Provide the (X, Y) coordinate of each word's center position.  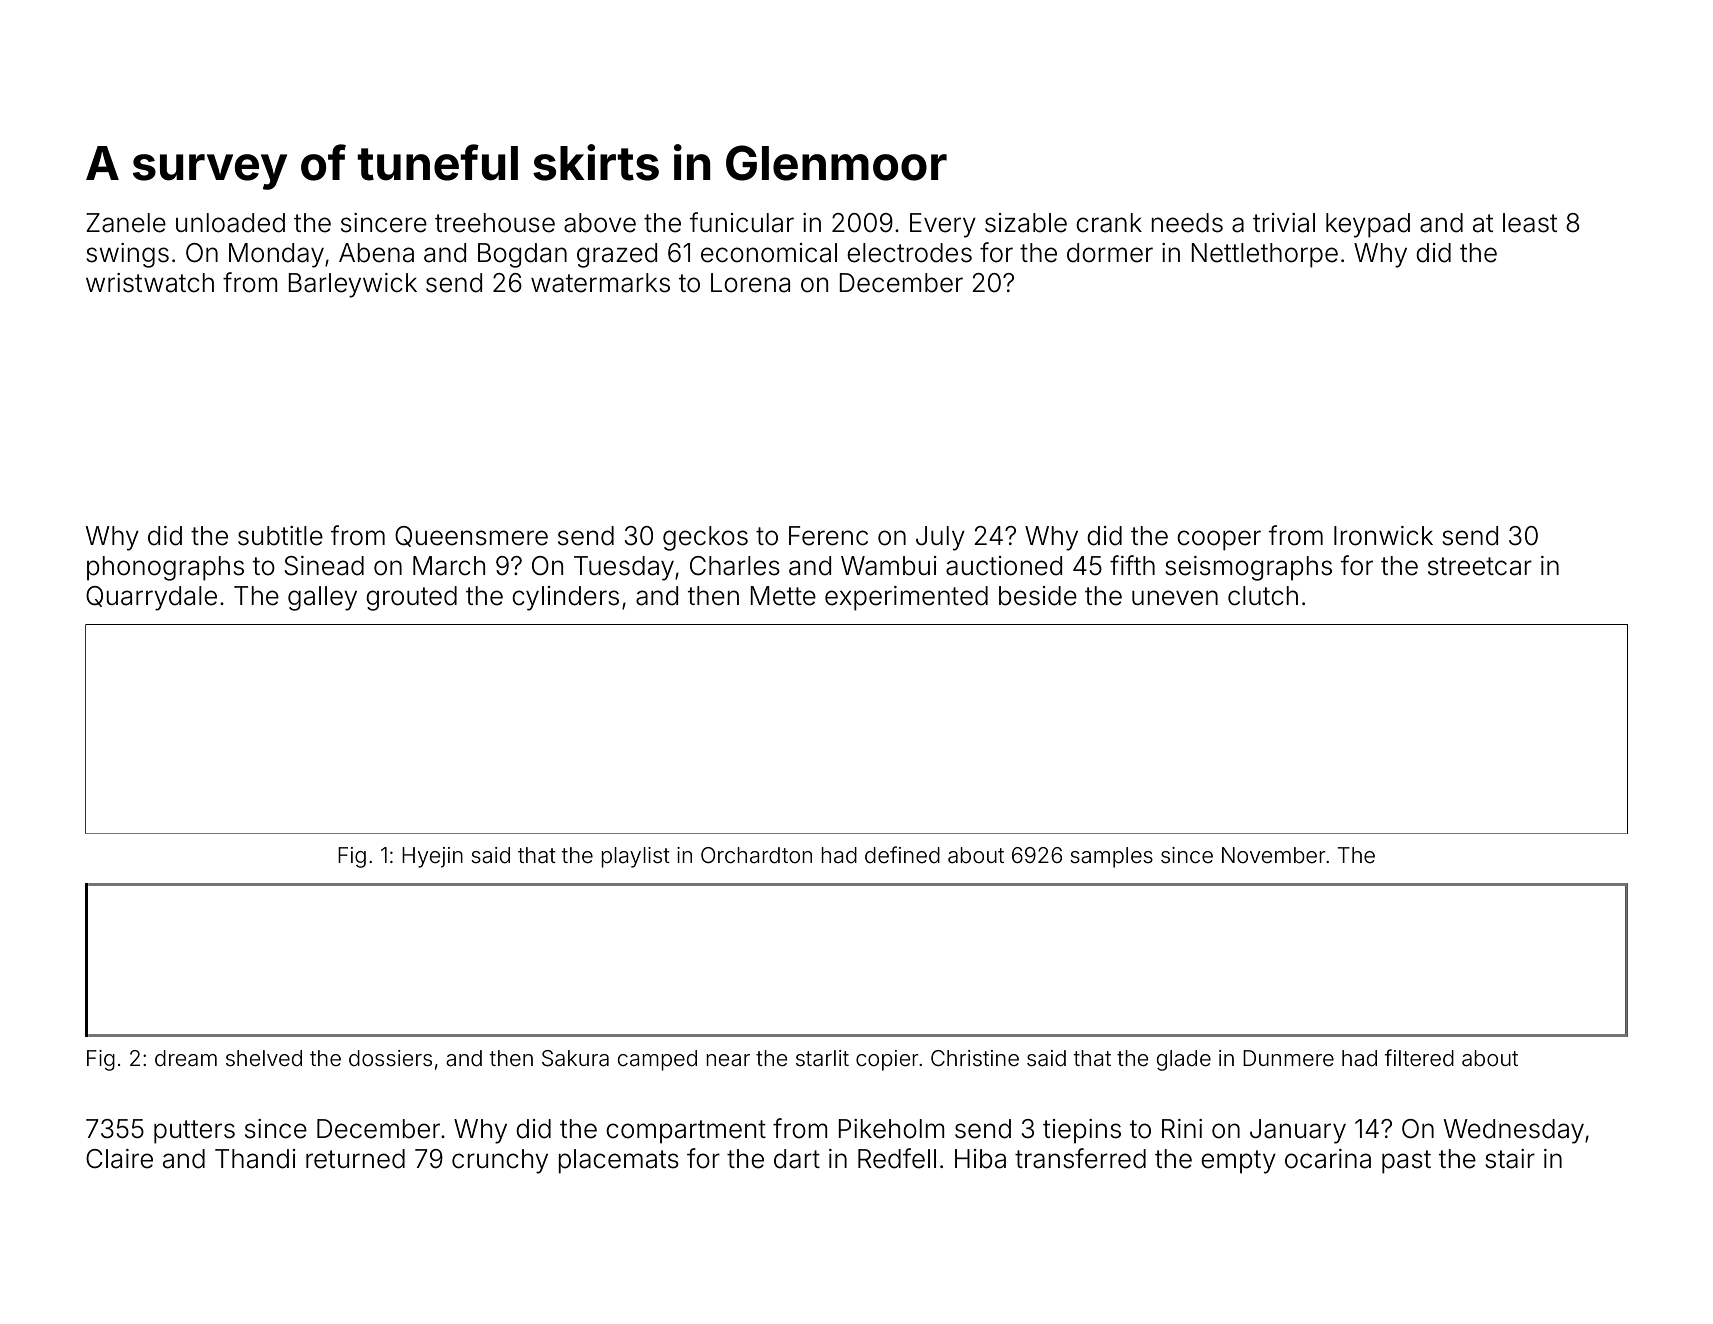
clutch (1263, 596)
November (1274, 855)
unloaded (230, 223)
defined (902, 854)
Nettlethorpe (1264, 255)
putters (194, 1132)
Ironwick (1383, 536)
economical (769, 253)
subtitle (280, 536)
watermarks (600, 283)
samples (1111, 857)
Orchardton (756, 855)
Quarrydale (151, 598)
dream (186, 1058)
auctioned (1004, 566)
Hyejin (432, 857)
